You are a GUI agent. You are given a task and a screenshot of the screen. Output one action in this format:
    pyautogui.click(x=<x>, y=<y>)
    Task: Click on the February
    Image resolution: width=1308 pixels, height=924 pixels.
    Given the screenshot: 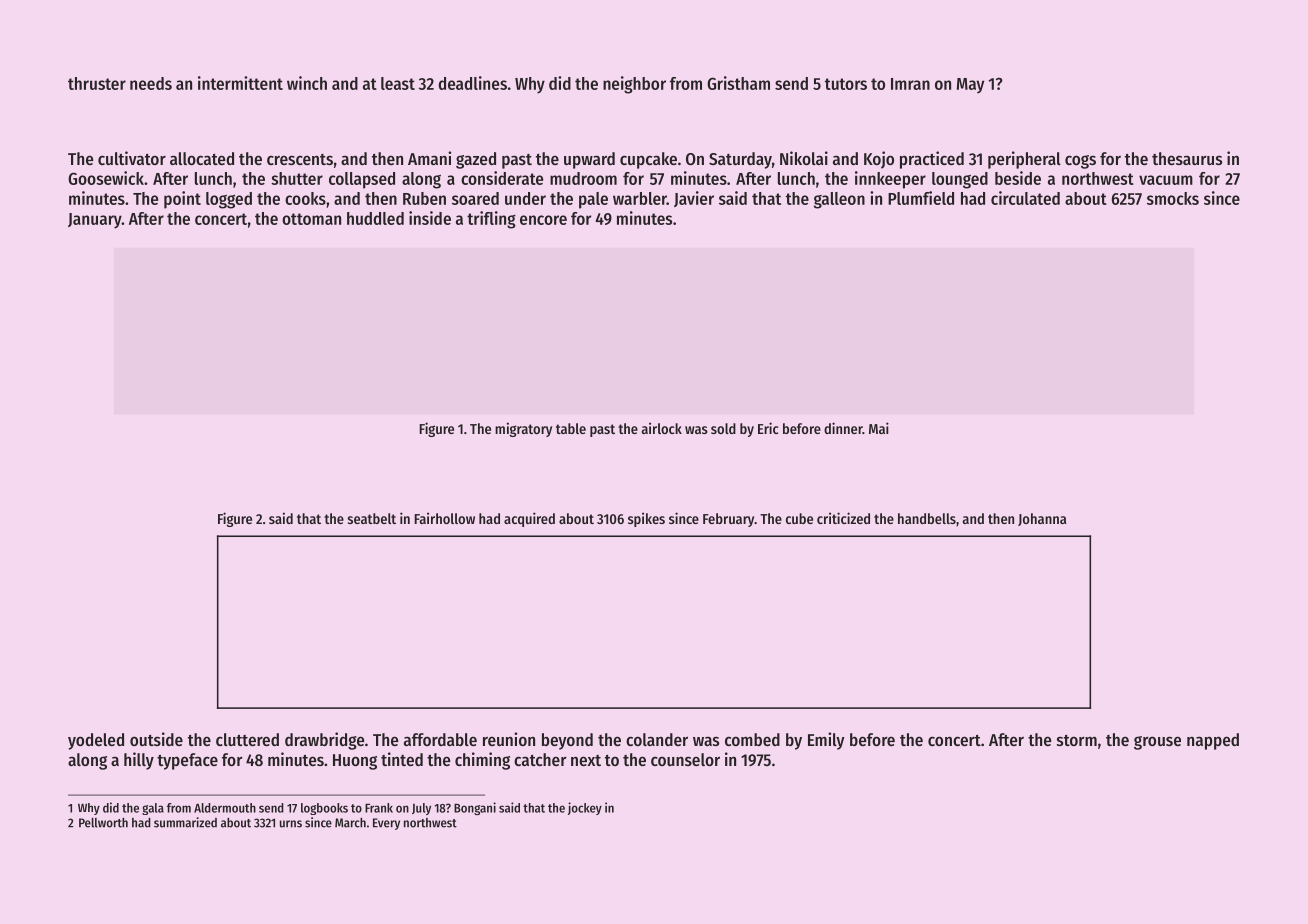 What is the action you would take?
    pyautogui.click(x=728, y=520)
